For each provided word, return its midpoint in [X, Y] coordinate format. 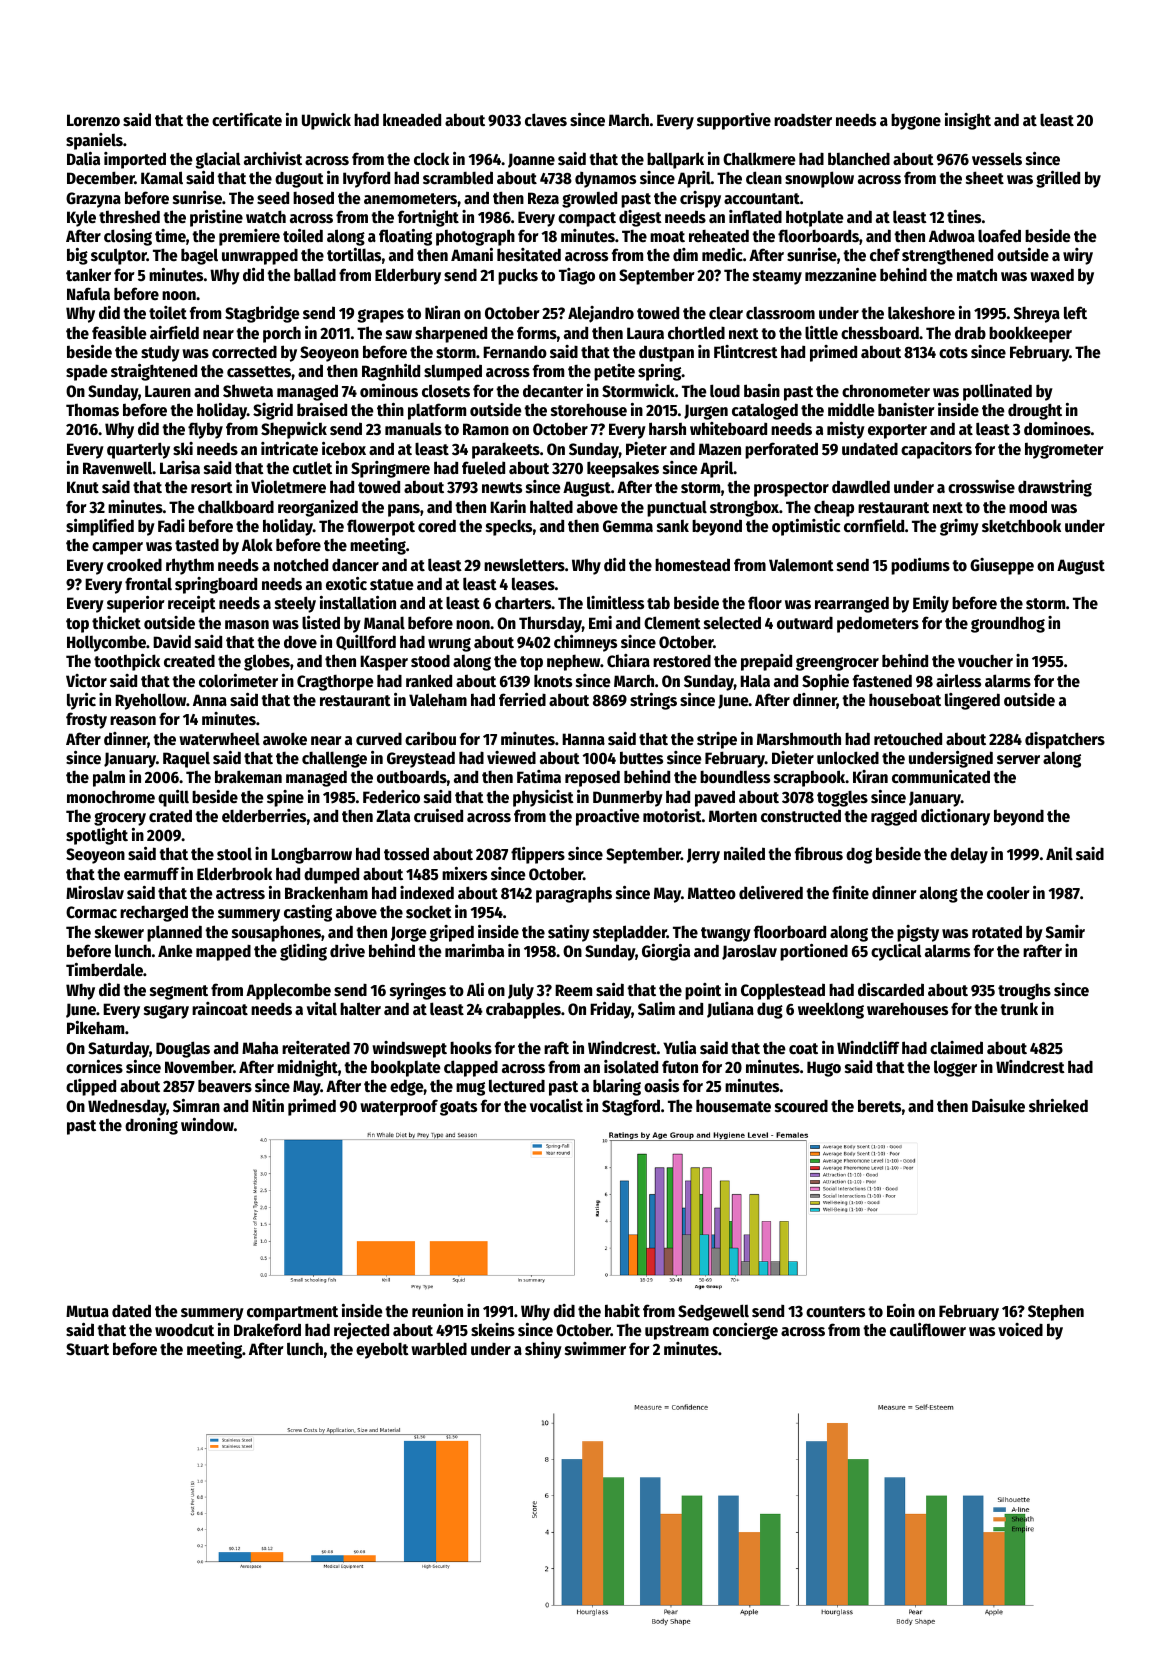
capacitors [936, 450]
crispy [700, 199]
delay [969, 855]
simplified [100, 527]
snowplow [819, 179]
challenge [334, 759]
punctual [677, 508]
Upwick [326, 121]
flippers [538, 855]
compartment [292, 1313]
